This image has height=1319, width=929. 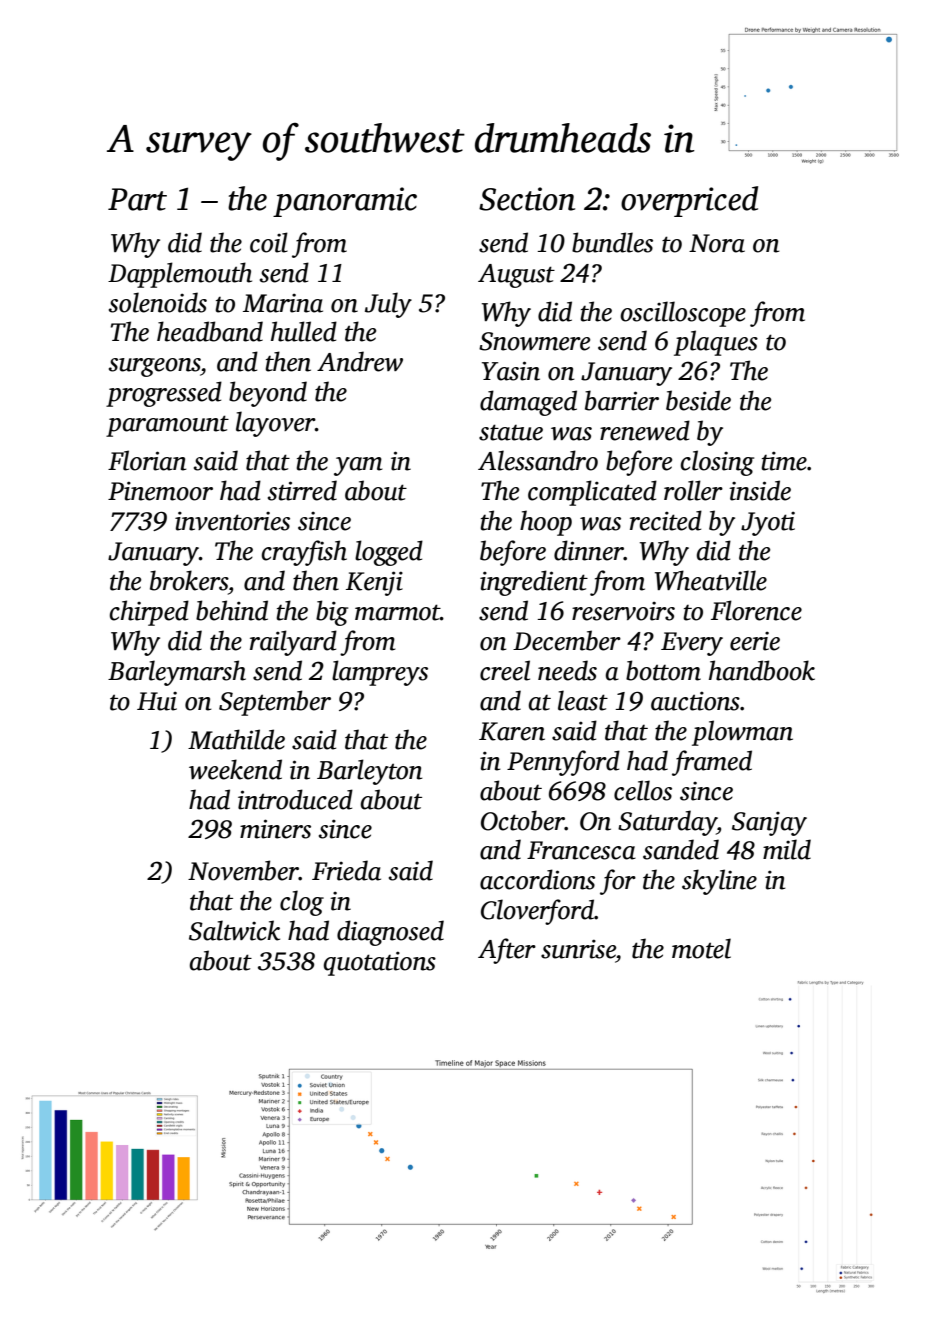 I want to click on Section, so click(x=527, y=199).
